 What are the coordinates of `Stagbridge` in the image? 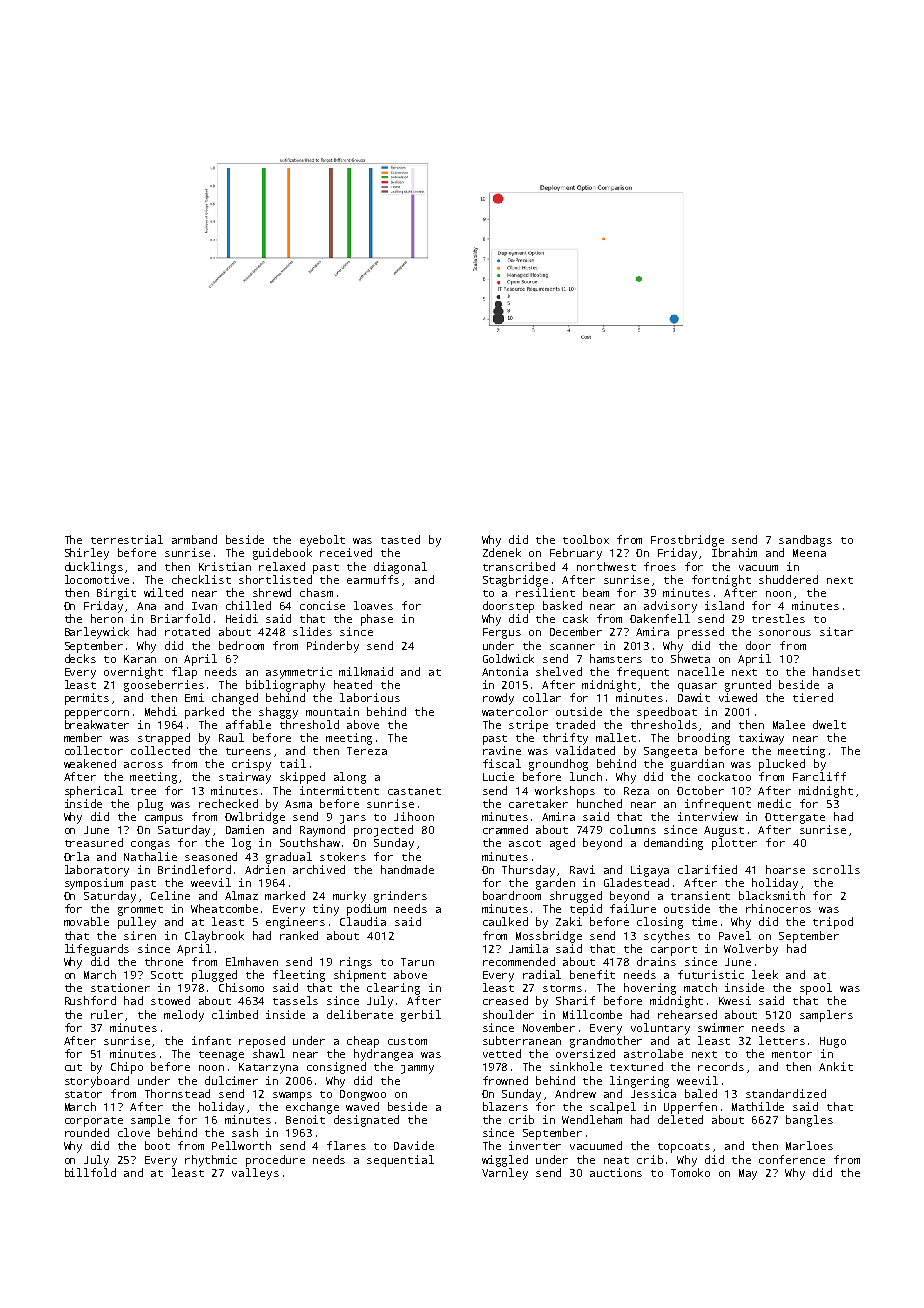 It's located at (515, 581).
